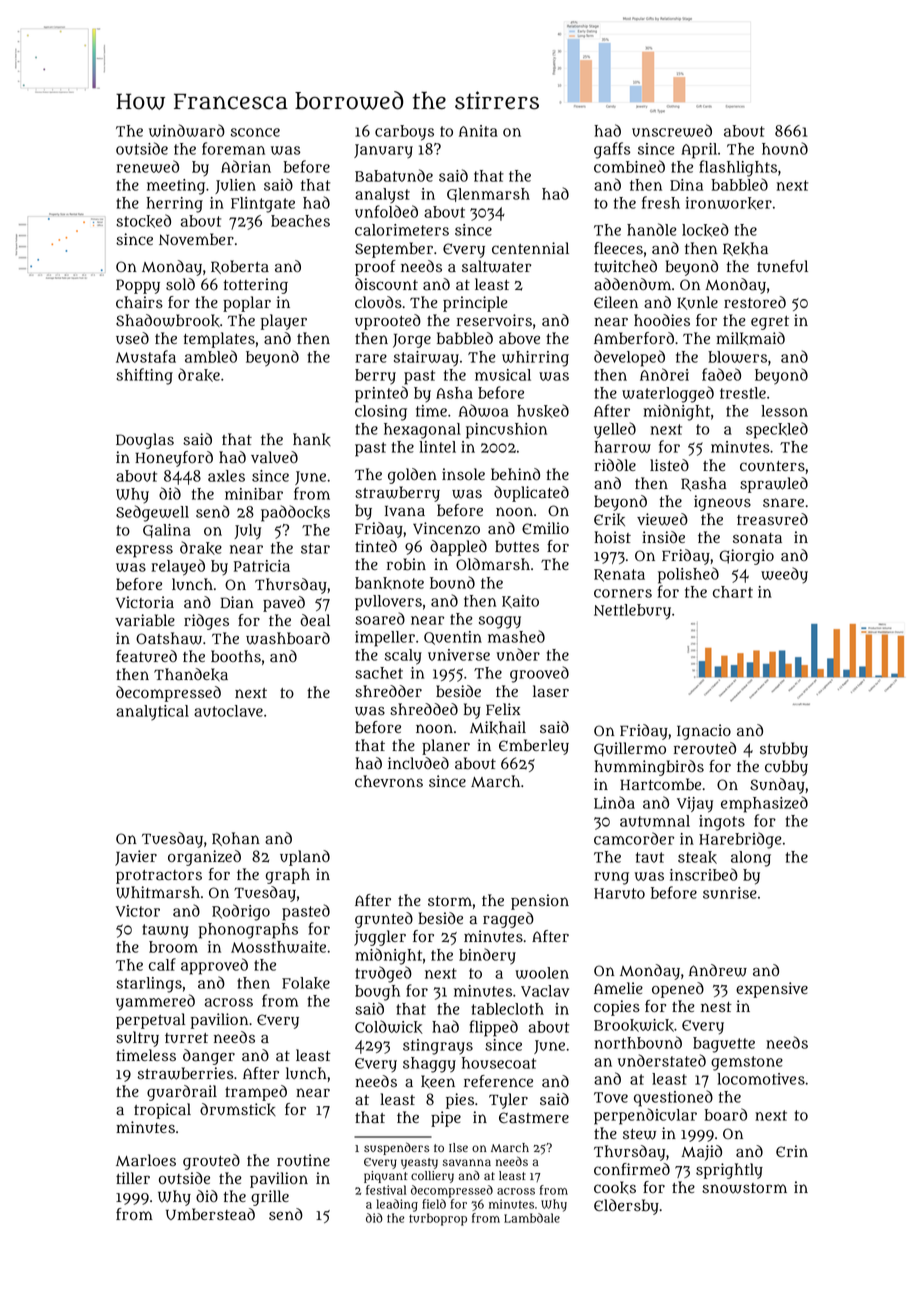 The image size is (924, 1308). I want to click on analytical, so click(152, 712).
